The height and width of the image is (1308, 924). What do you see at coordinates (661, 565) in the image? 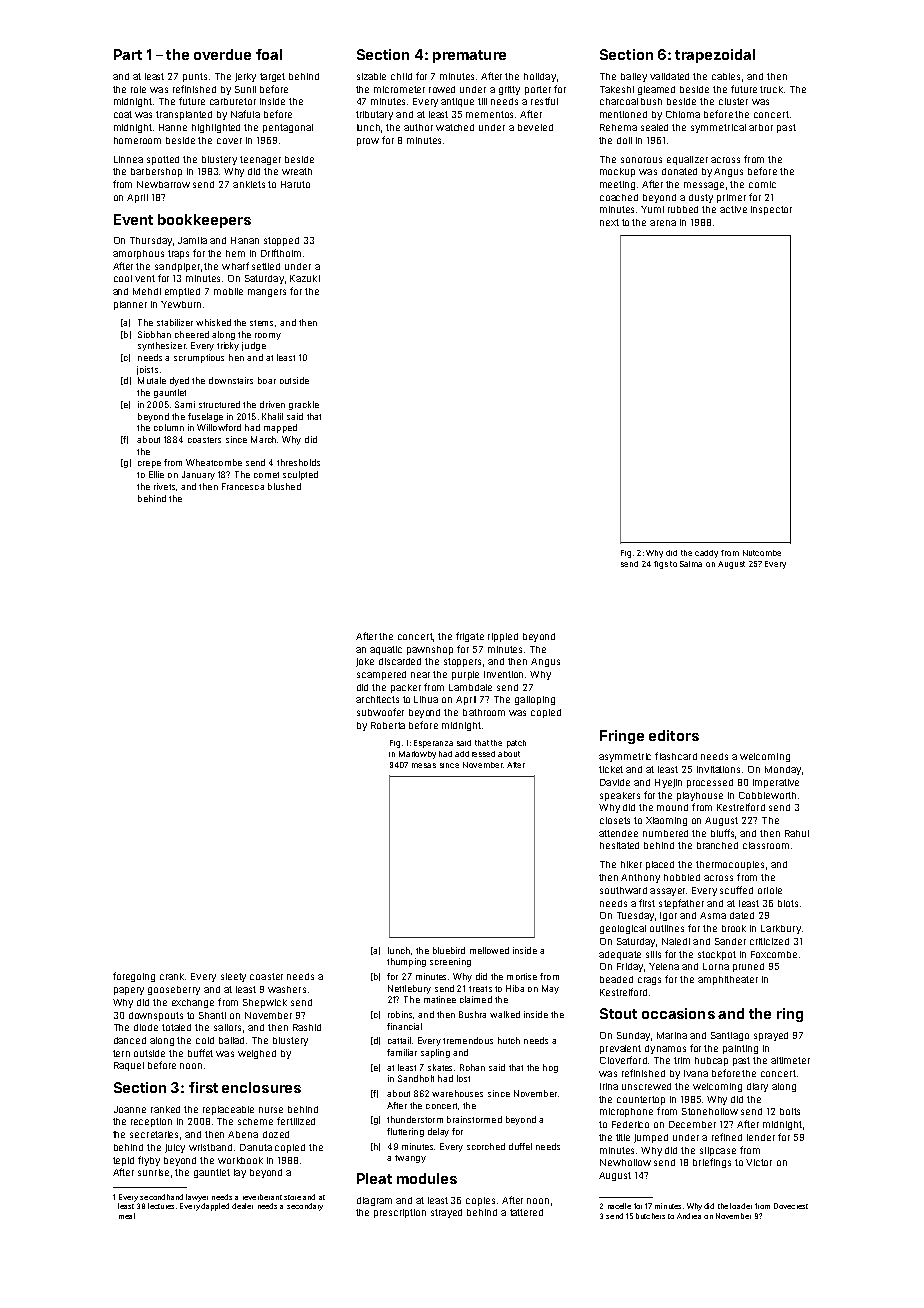
I see `figs` at bounding box center [661, 565].
